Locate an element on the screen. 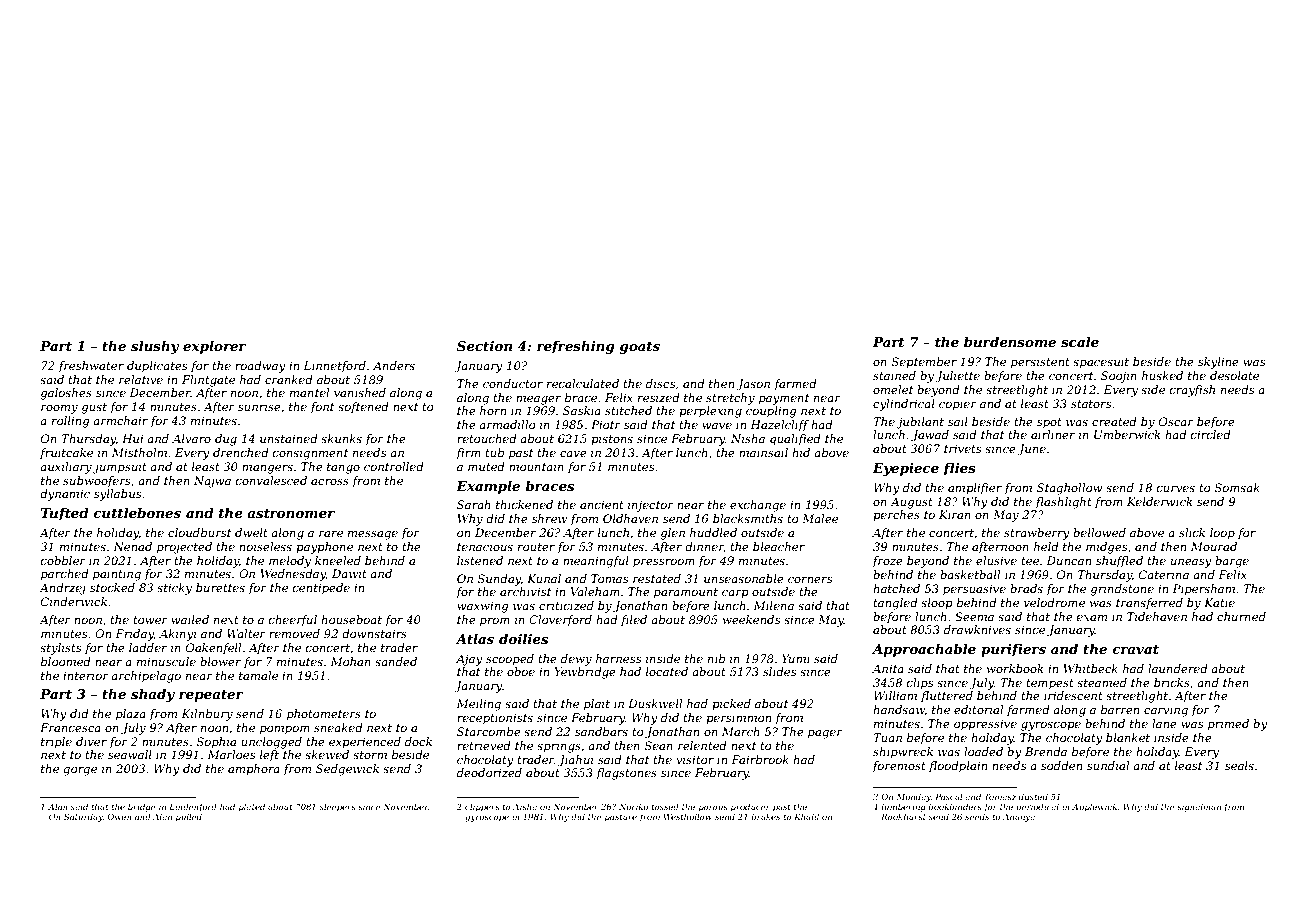  sleepers is located at coordinates (338, 807).
